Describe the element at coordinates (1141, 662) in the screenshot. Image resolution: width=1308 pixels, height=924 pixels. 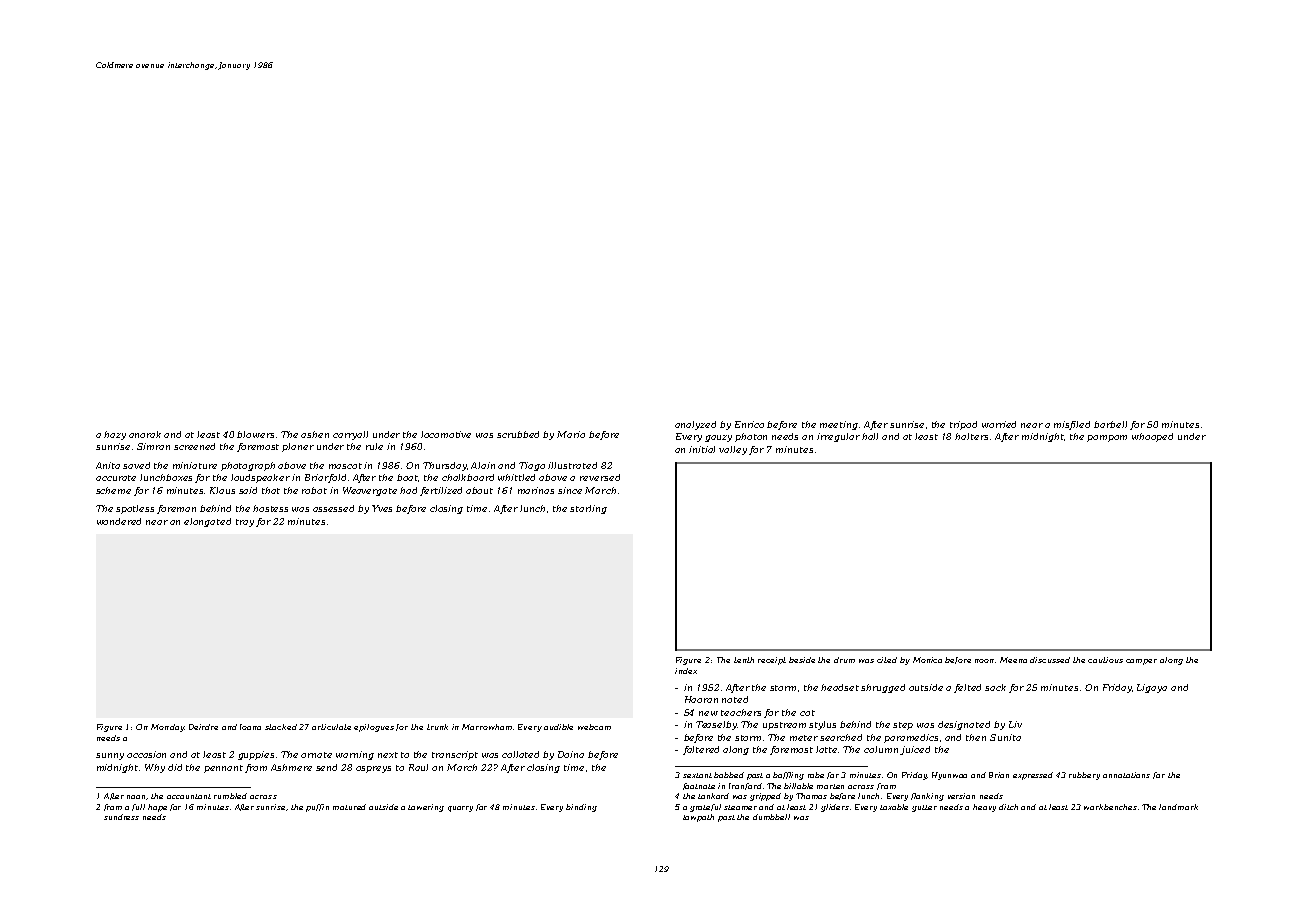
I see `camper` at that location.
